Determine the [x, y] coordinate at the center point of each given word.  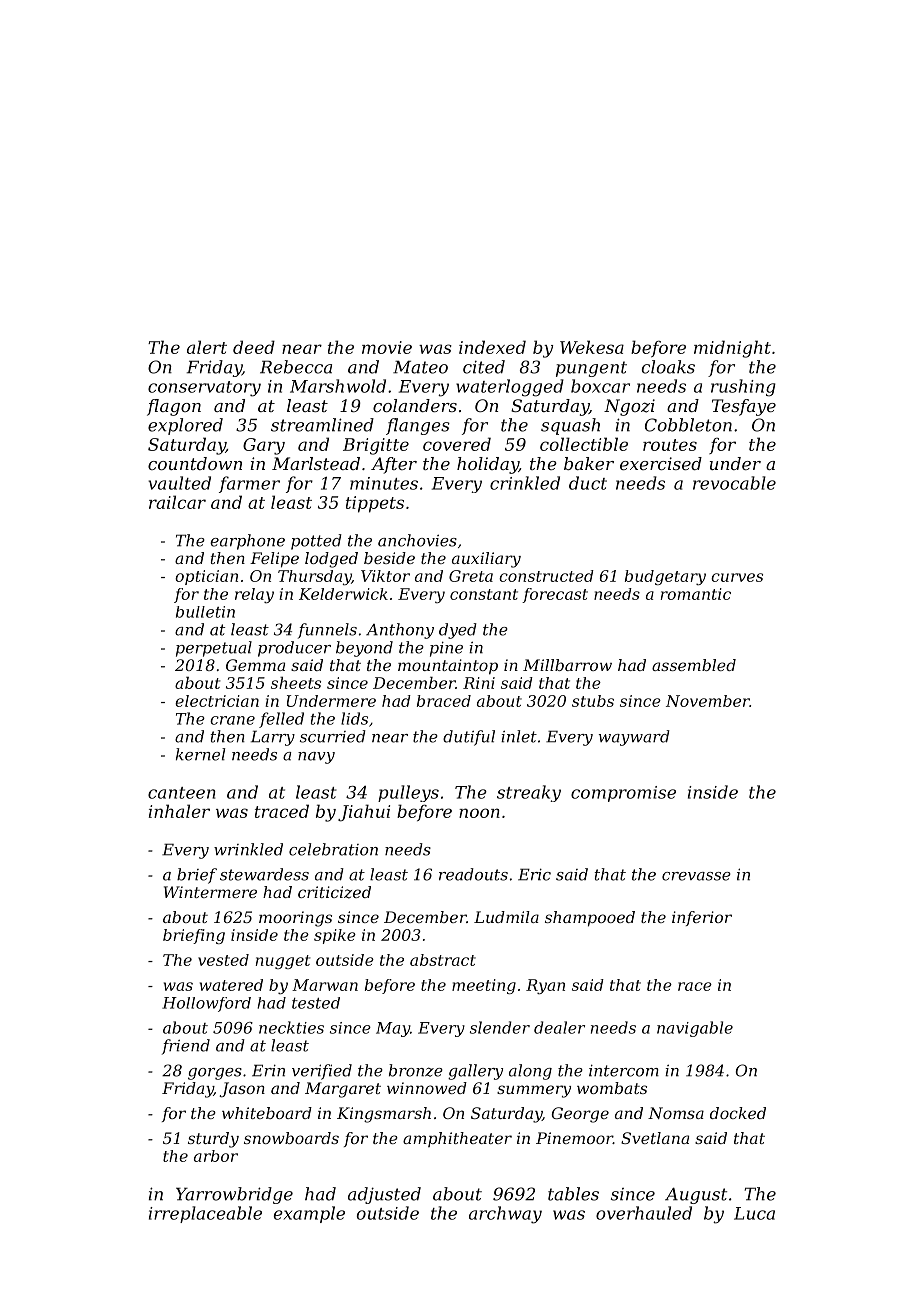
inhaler [179, 811]
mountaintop [448, 667]
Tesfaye [744, 407]
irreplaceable [205, 1214]
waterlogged [510, 388]
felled [281, 720]
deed [254, 347]
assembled [694, 665]
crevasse [696, 876]
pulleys [408, 793]
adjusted [384, 1195]
